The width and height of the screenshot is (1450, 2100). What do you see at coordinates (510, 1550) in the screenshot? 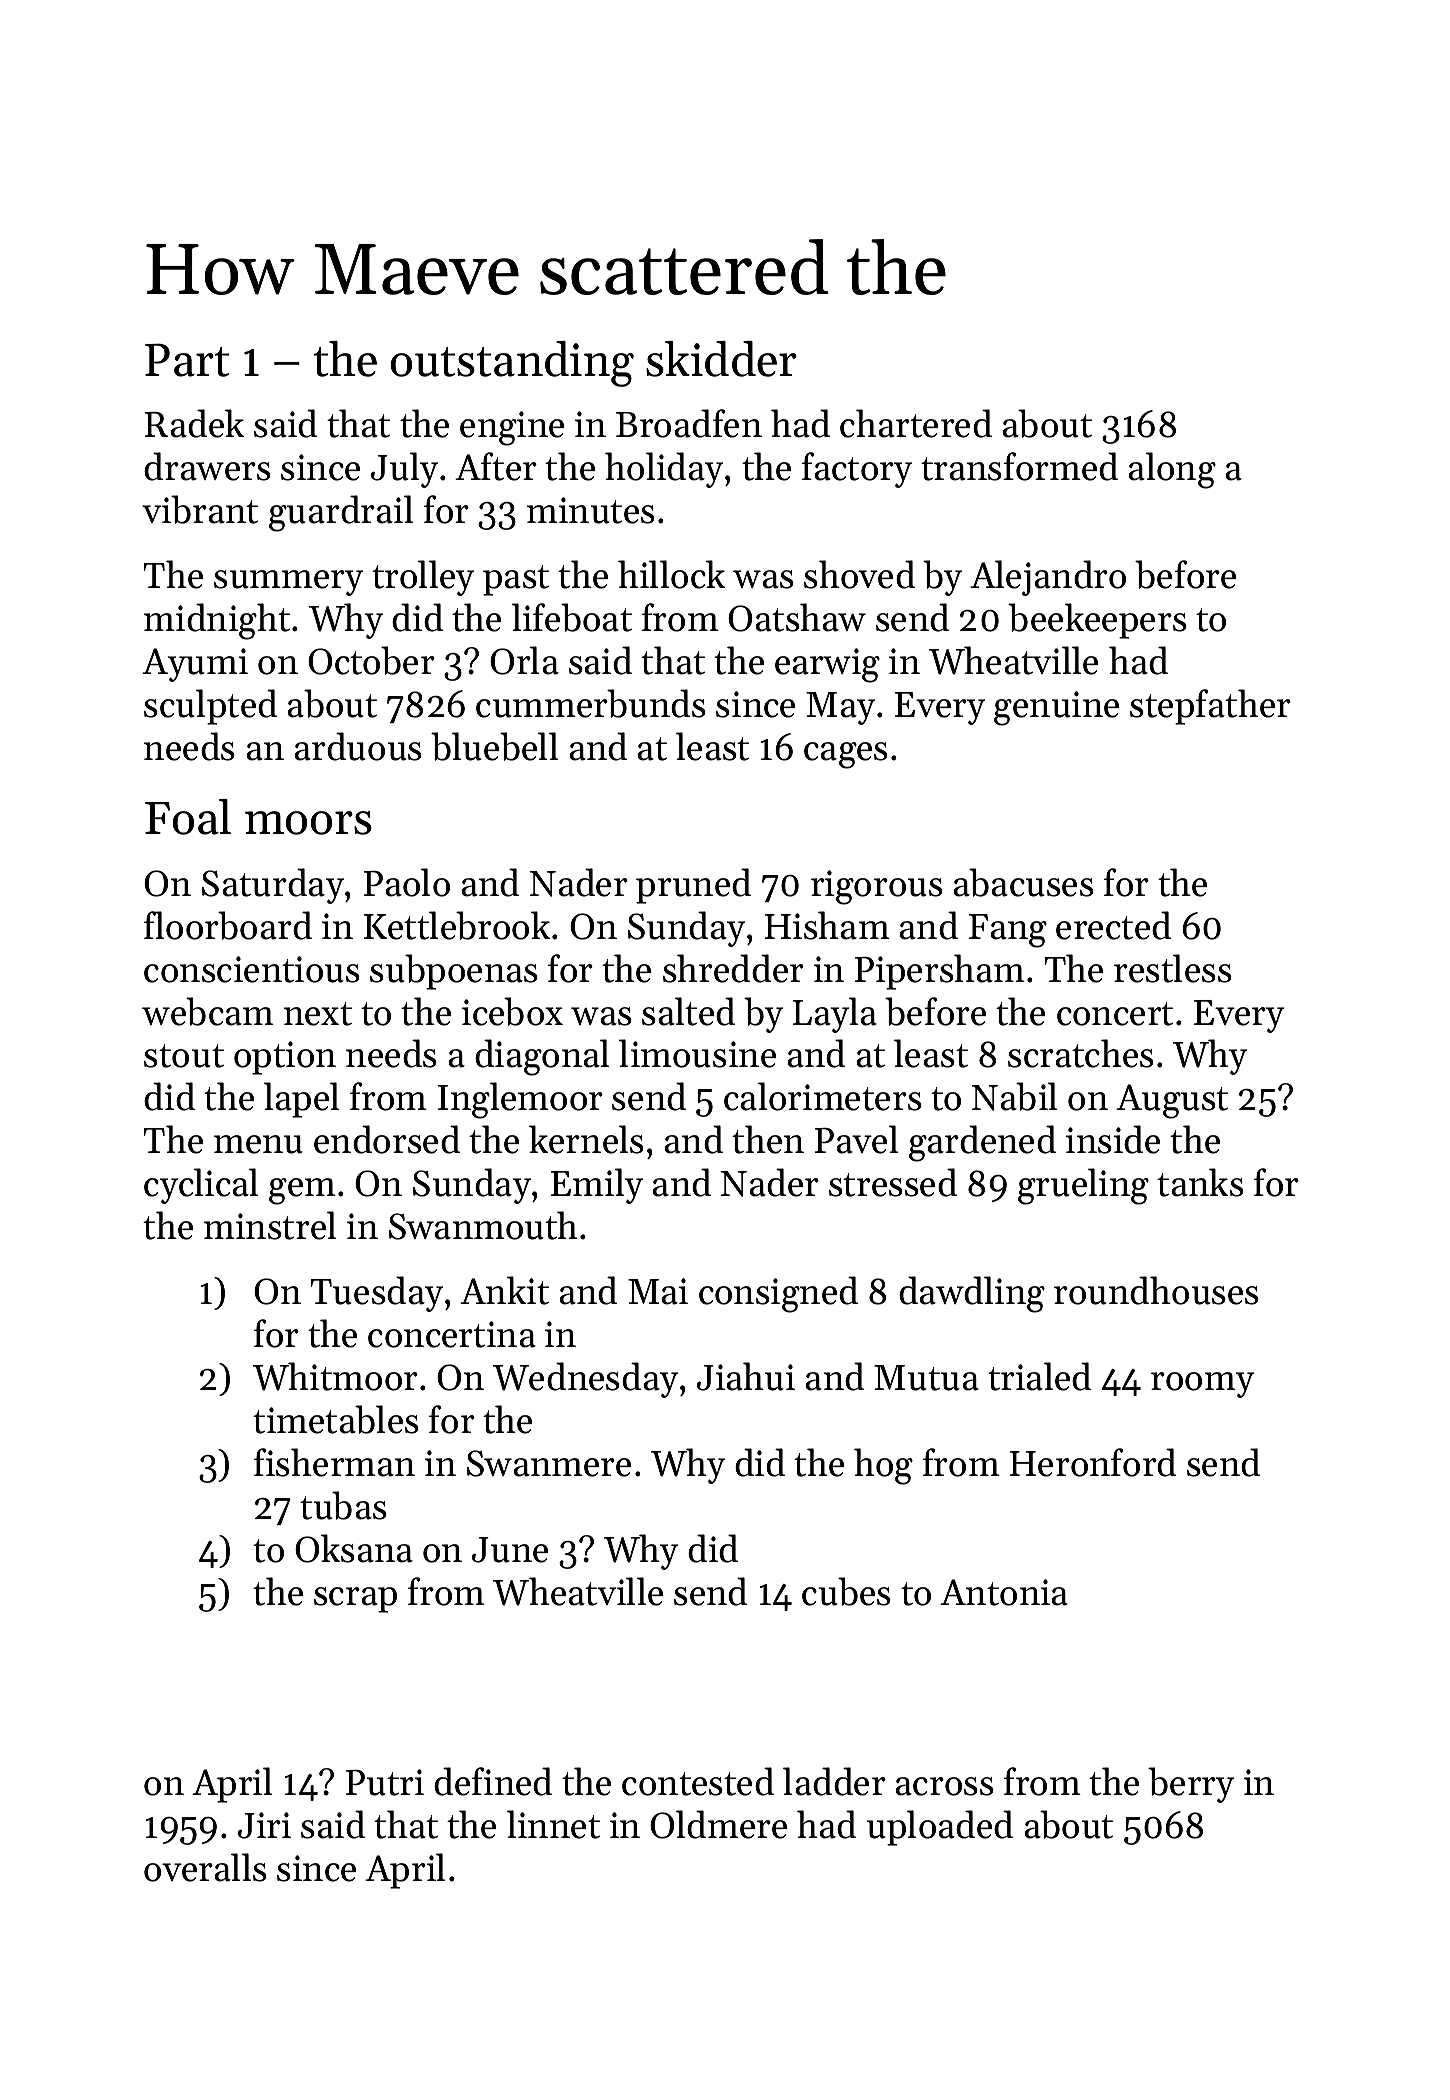
I see `June` at bounding box center [510, 1550].
